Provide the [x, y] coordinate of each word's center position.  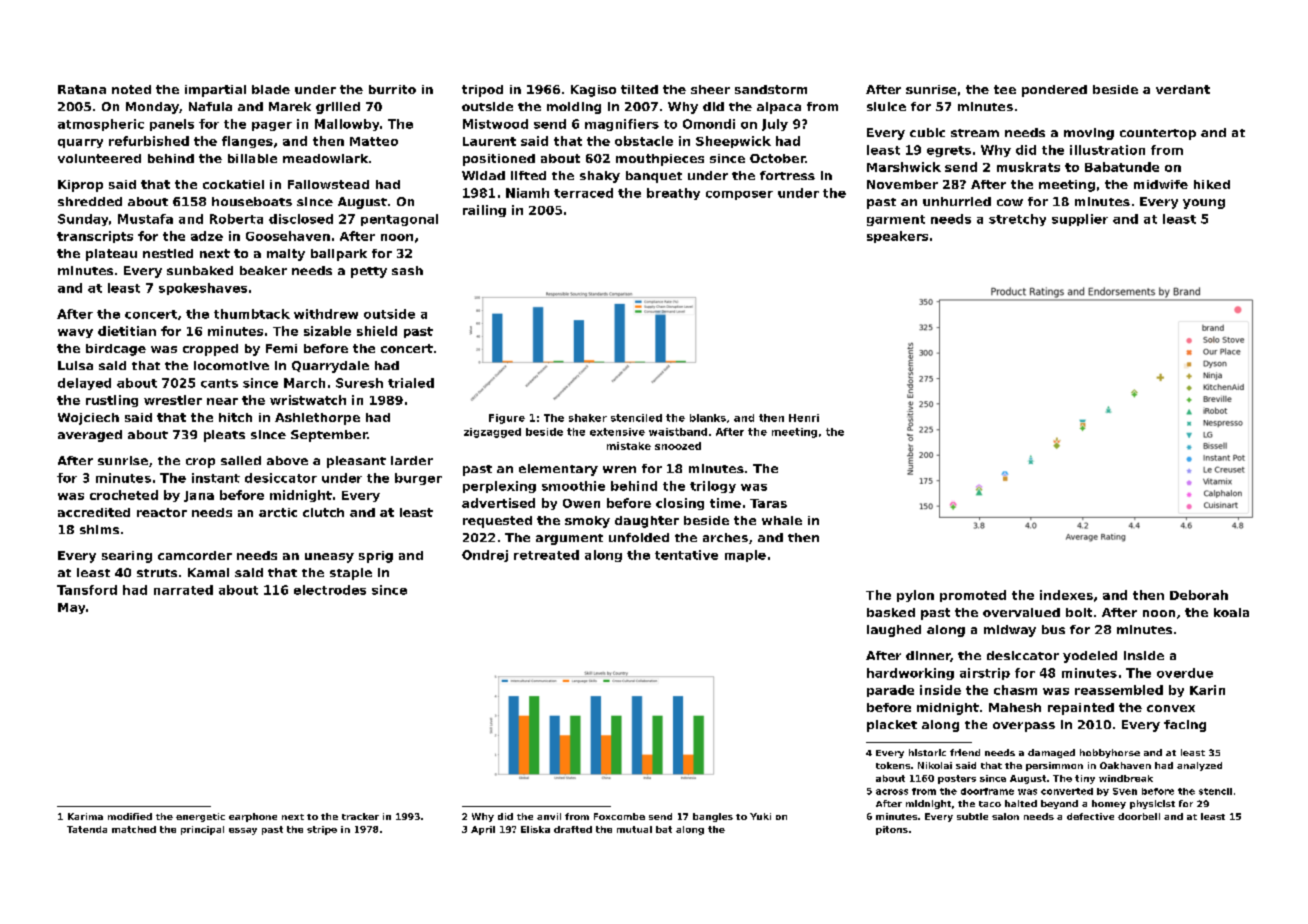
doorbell [1139, 816]
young [1204, 204]
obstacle [644, 141]
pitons [892, 830]
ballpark [339, 255]
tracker [360, 816]
